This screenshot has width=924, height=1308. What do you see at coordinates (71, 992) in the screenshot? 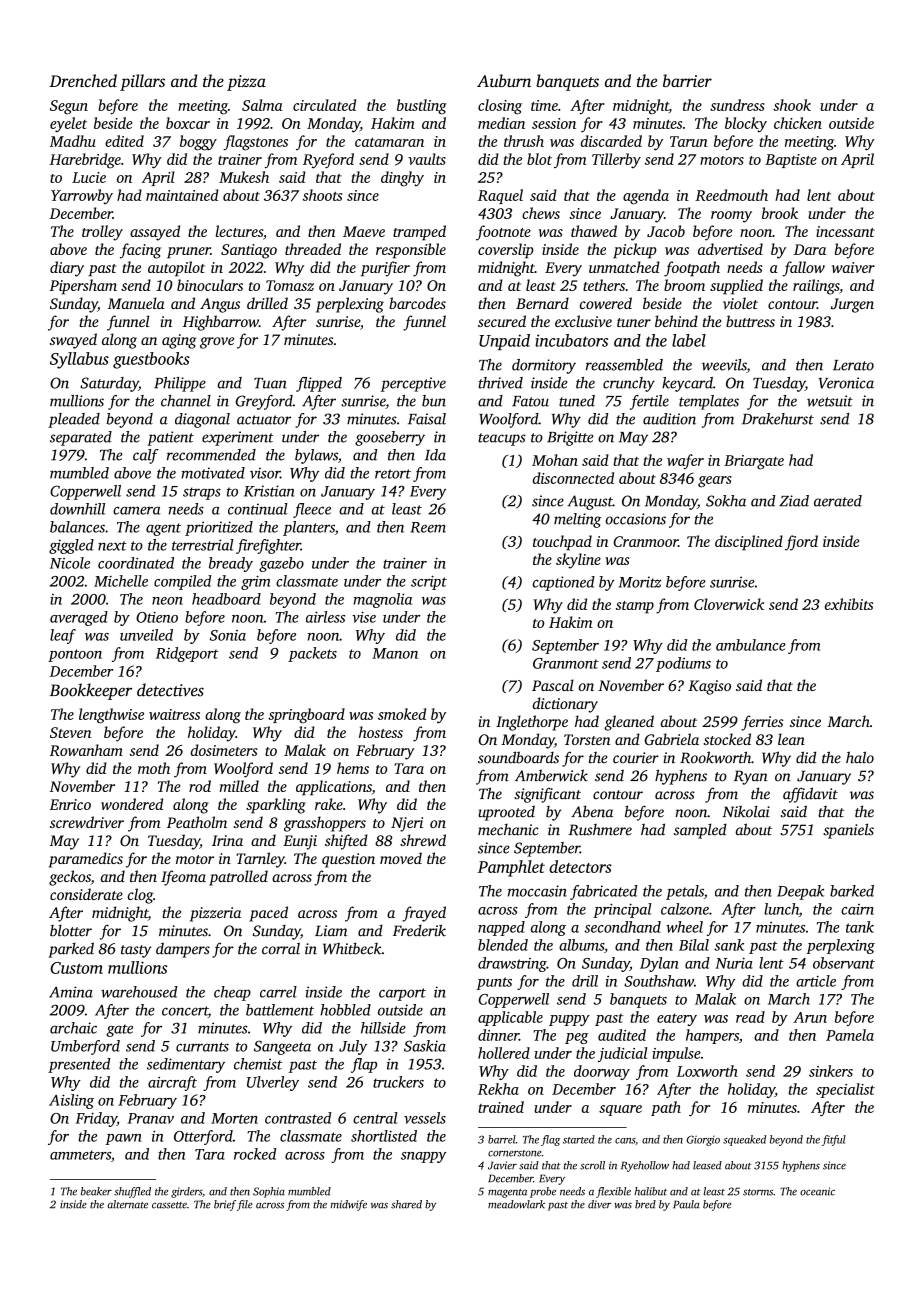
I see `Amina` at bounding box center [71, 992].
